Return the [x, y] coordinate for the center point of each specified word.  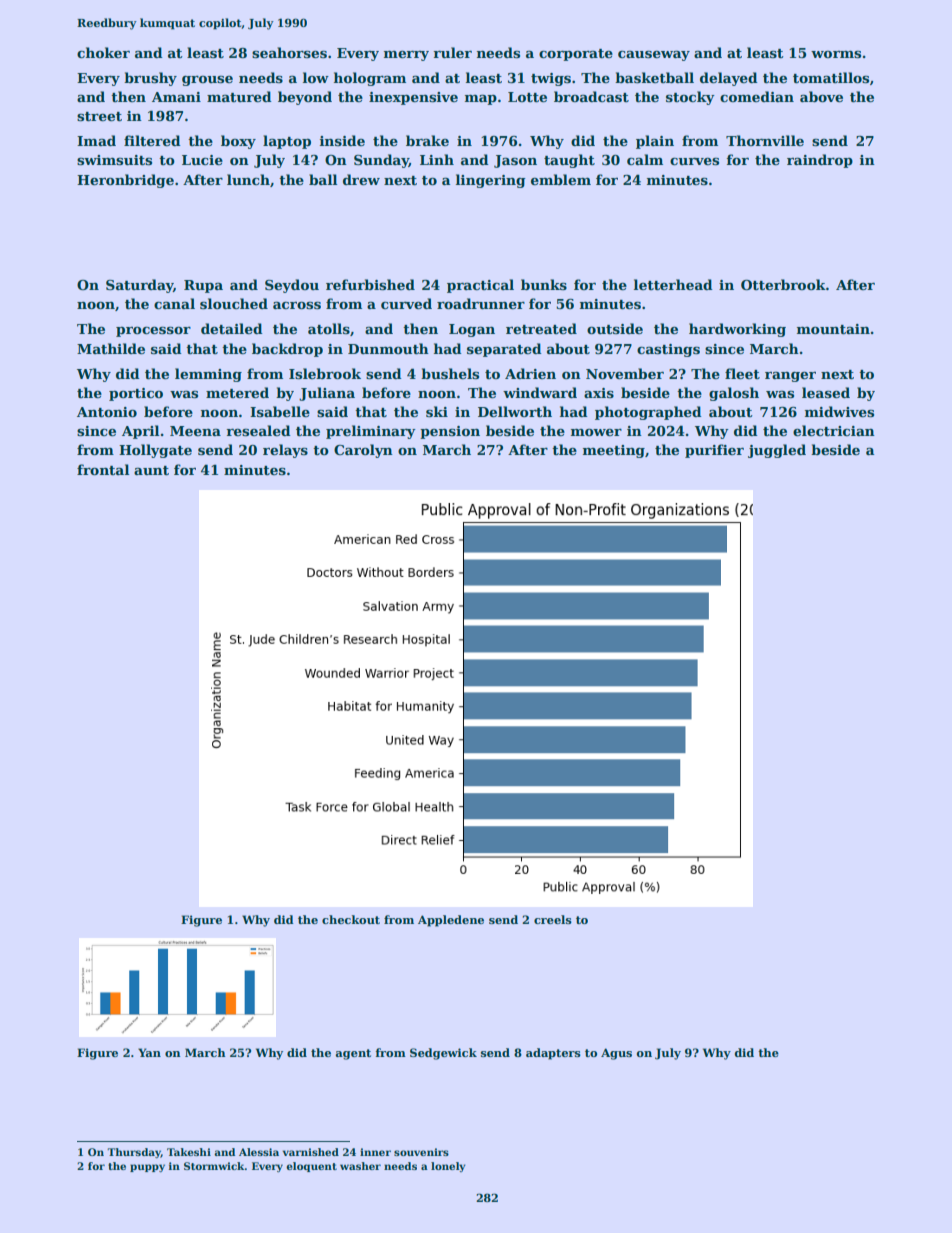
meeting [614, 451]
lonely [448, 1167]
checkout [351, 919]
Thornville [765, 140]
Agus [616, 1054]
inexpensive [413, 98]
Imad [96, 140]
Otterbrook [783, 284]
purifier [714, 451]
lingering [491, 181]
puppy [147, 1168]
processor [153, 332]
